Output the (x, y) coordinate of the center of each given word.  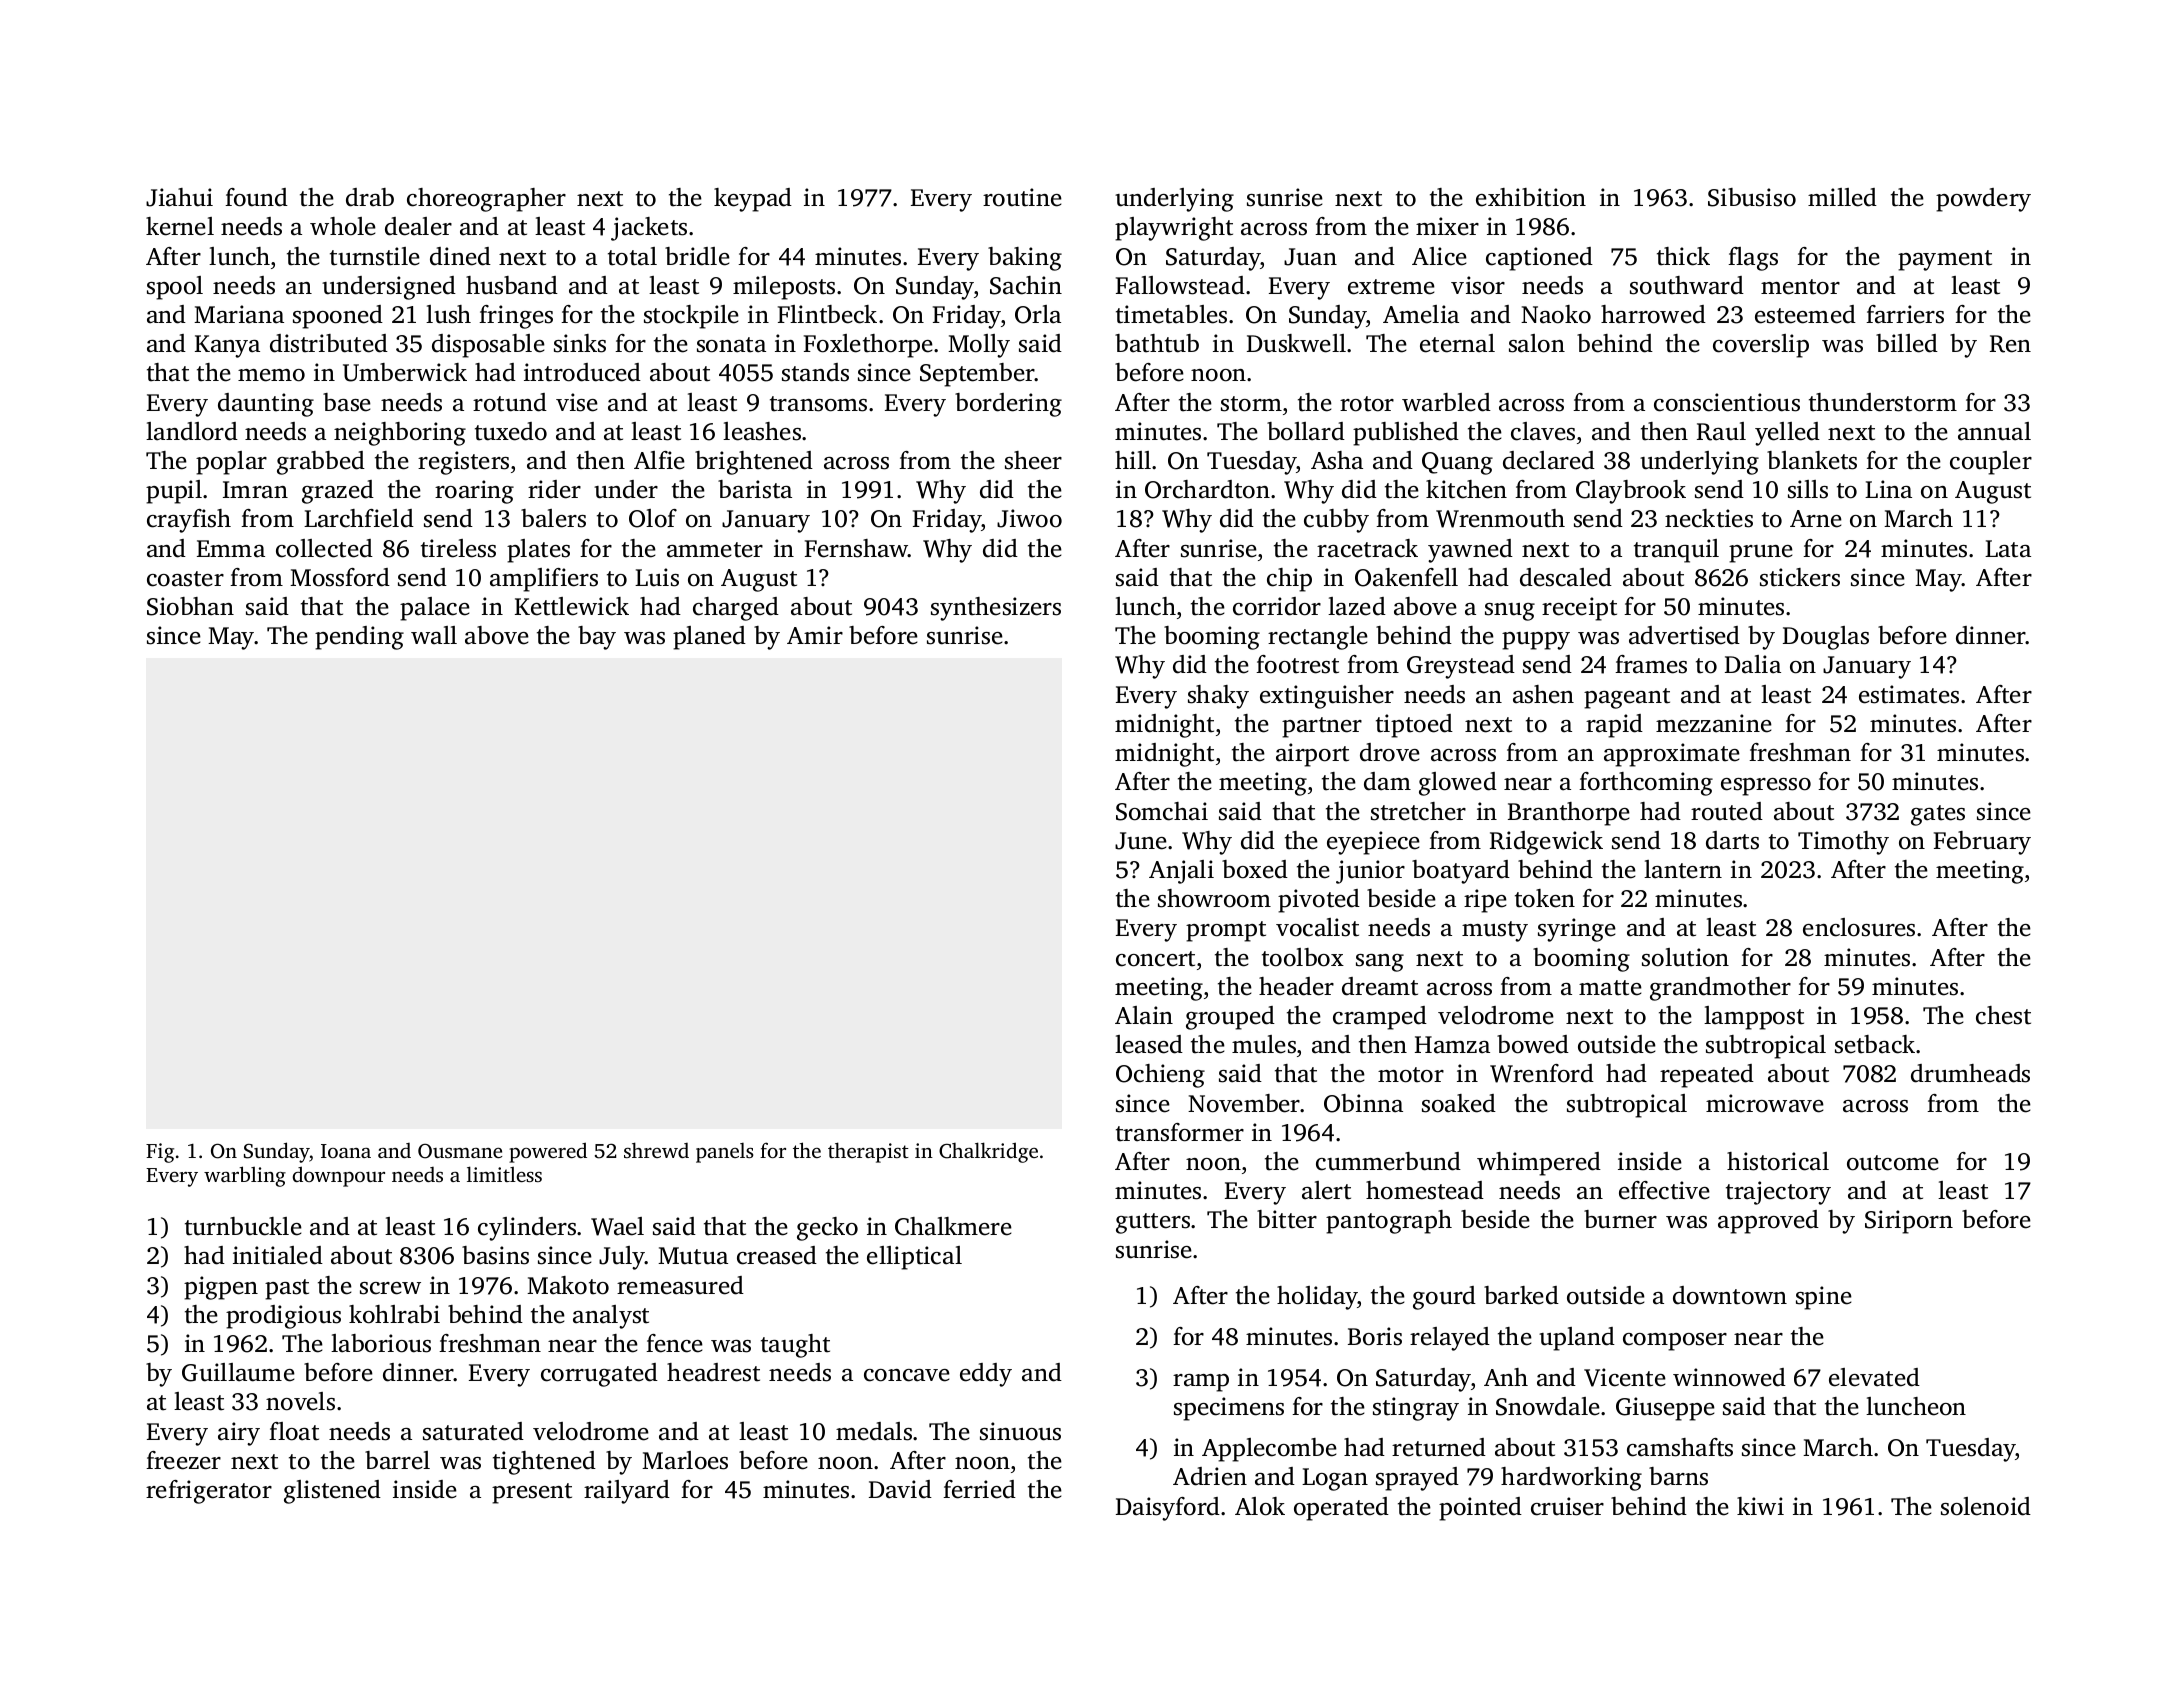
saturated (473, 1431)
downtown (1730, 1295)
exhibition (1531, 197)
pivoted (1319, 901)
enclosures (1859, 927)
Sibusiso (1752, 197)
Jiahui (179, 197)
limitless (504, 1174)
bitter (1287, 1219)
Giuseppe (1665, 1409)
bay (597, 638)
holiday (1317, 1298)
